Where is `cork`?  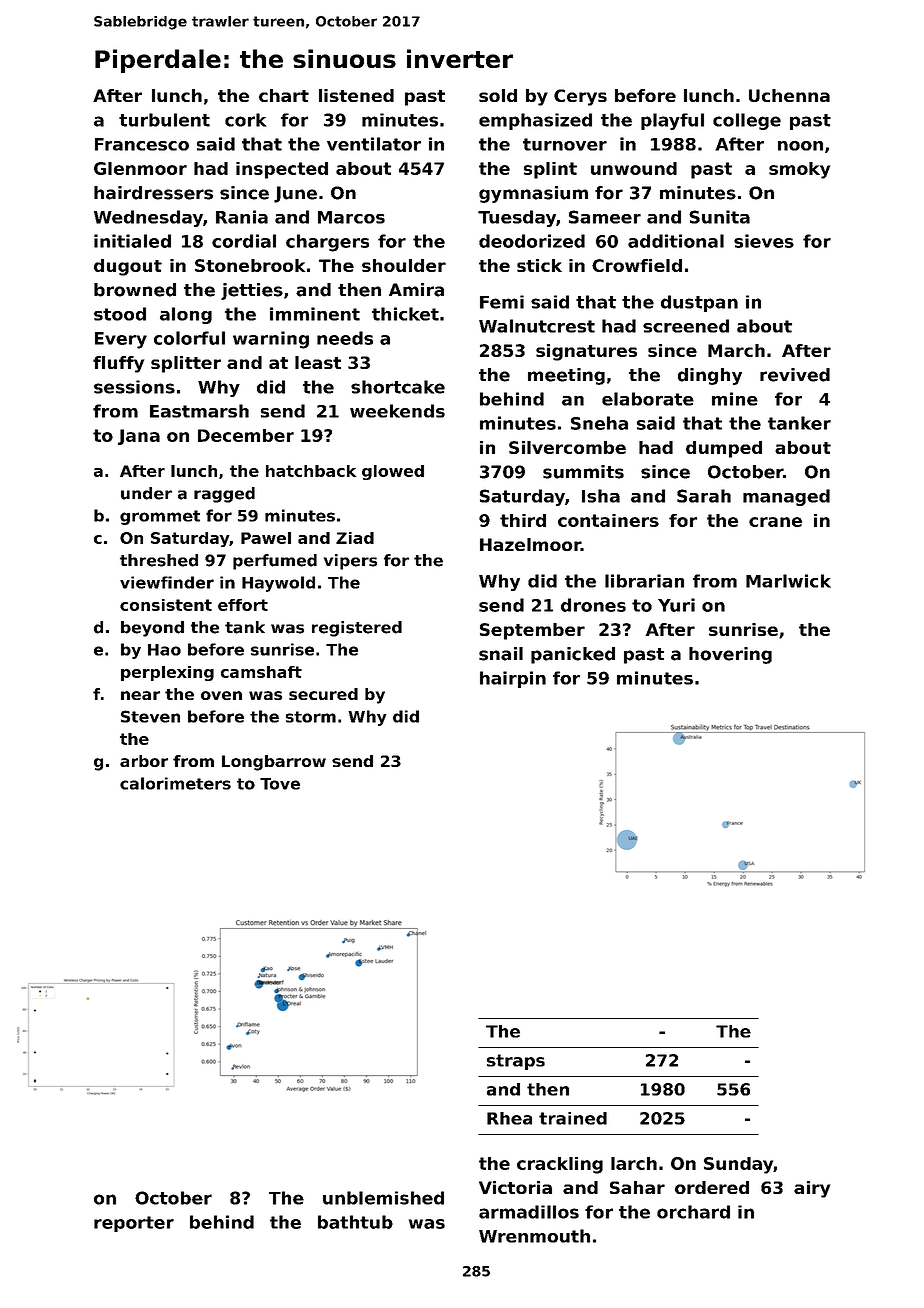
cork is located at coordinates (245, 120).
